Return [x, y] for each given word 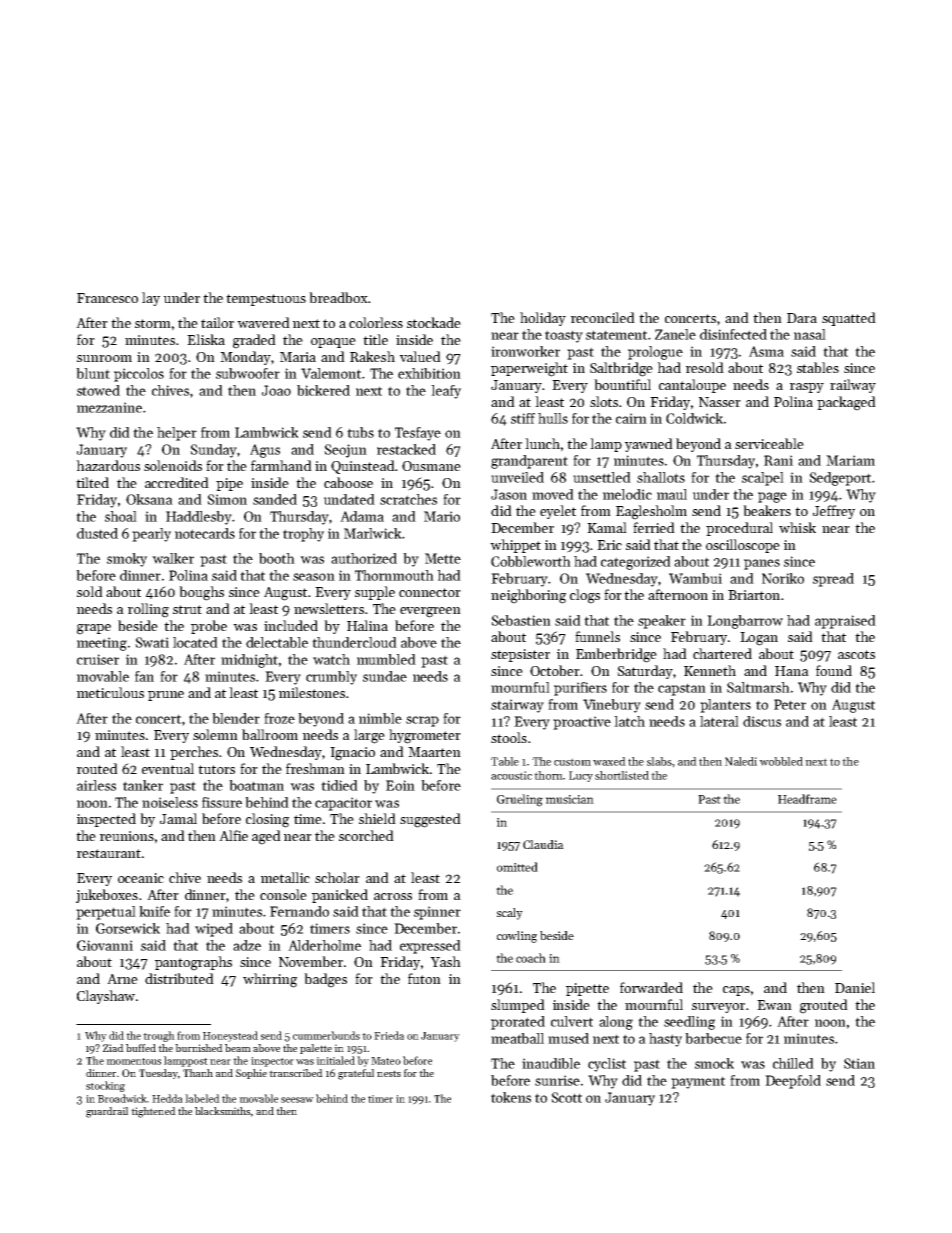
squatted [849, 319]
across [393, 896]
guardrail [107, 1112]
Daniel [855, 987]
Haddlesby [199, 518]
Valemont [331, 373]
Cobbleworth [531, 561]
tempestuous [266, 300]
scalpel [763, 479]
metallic [285, 877]
